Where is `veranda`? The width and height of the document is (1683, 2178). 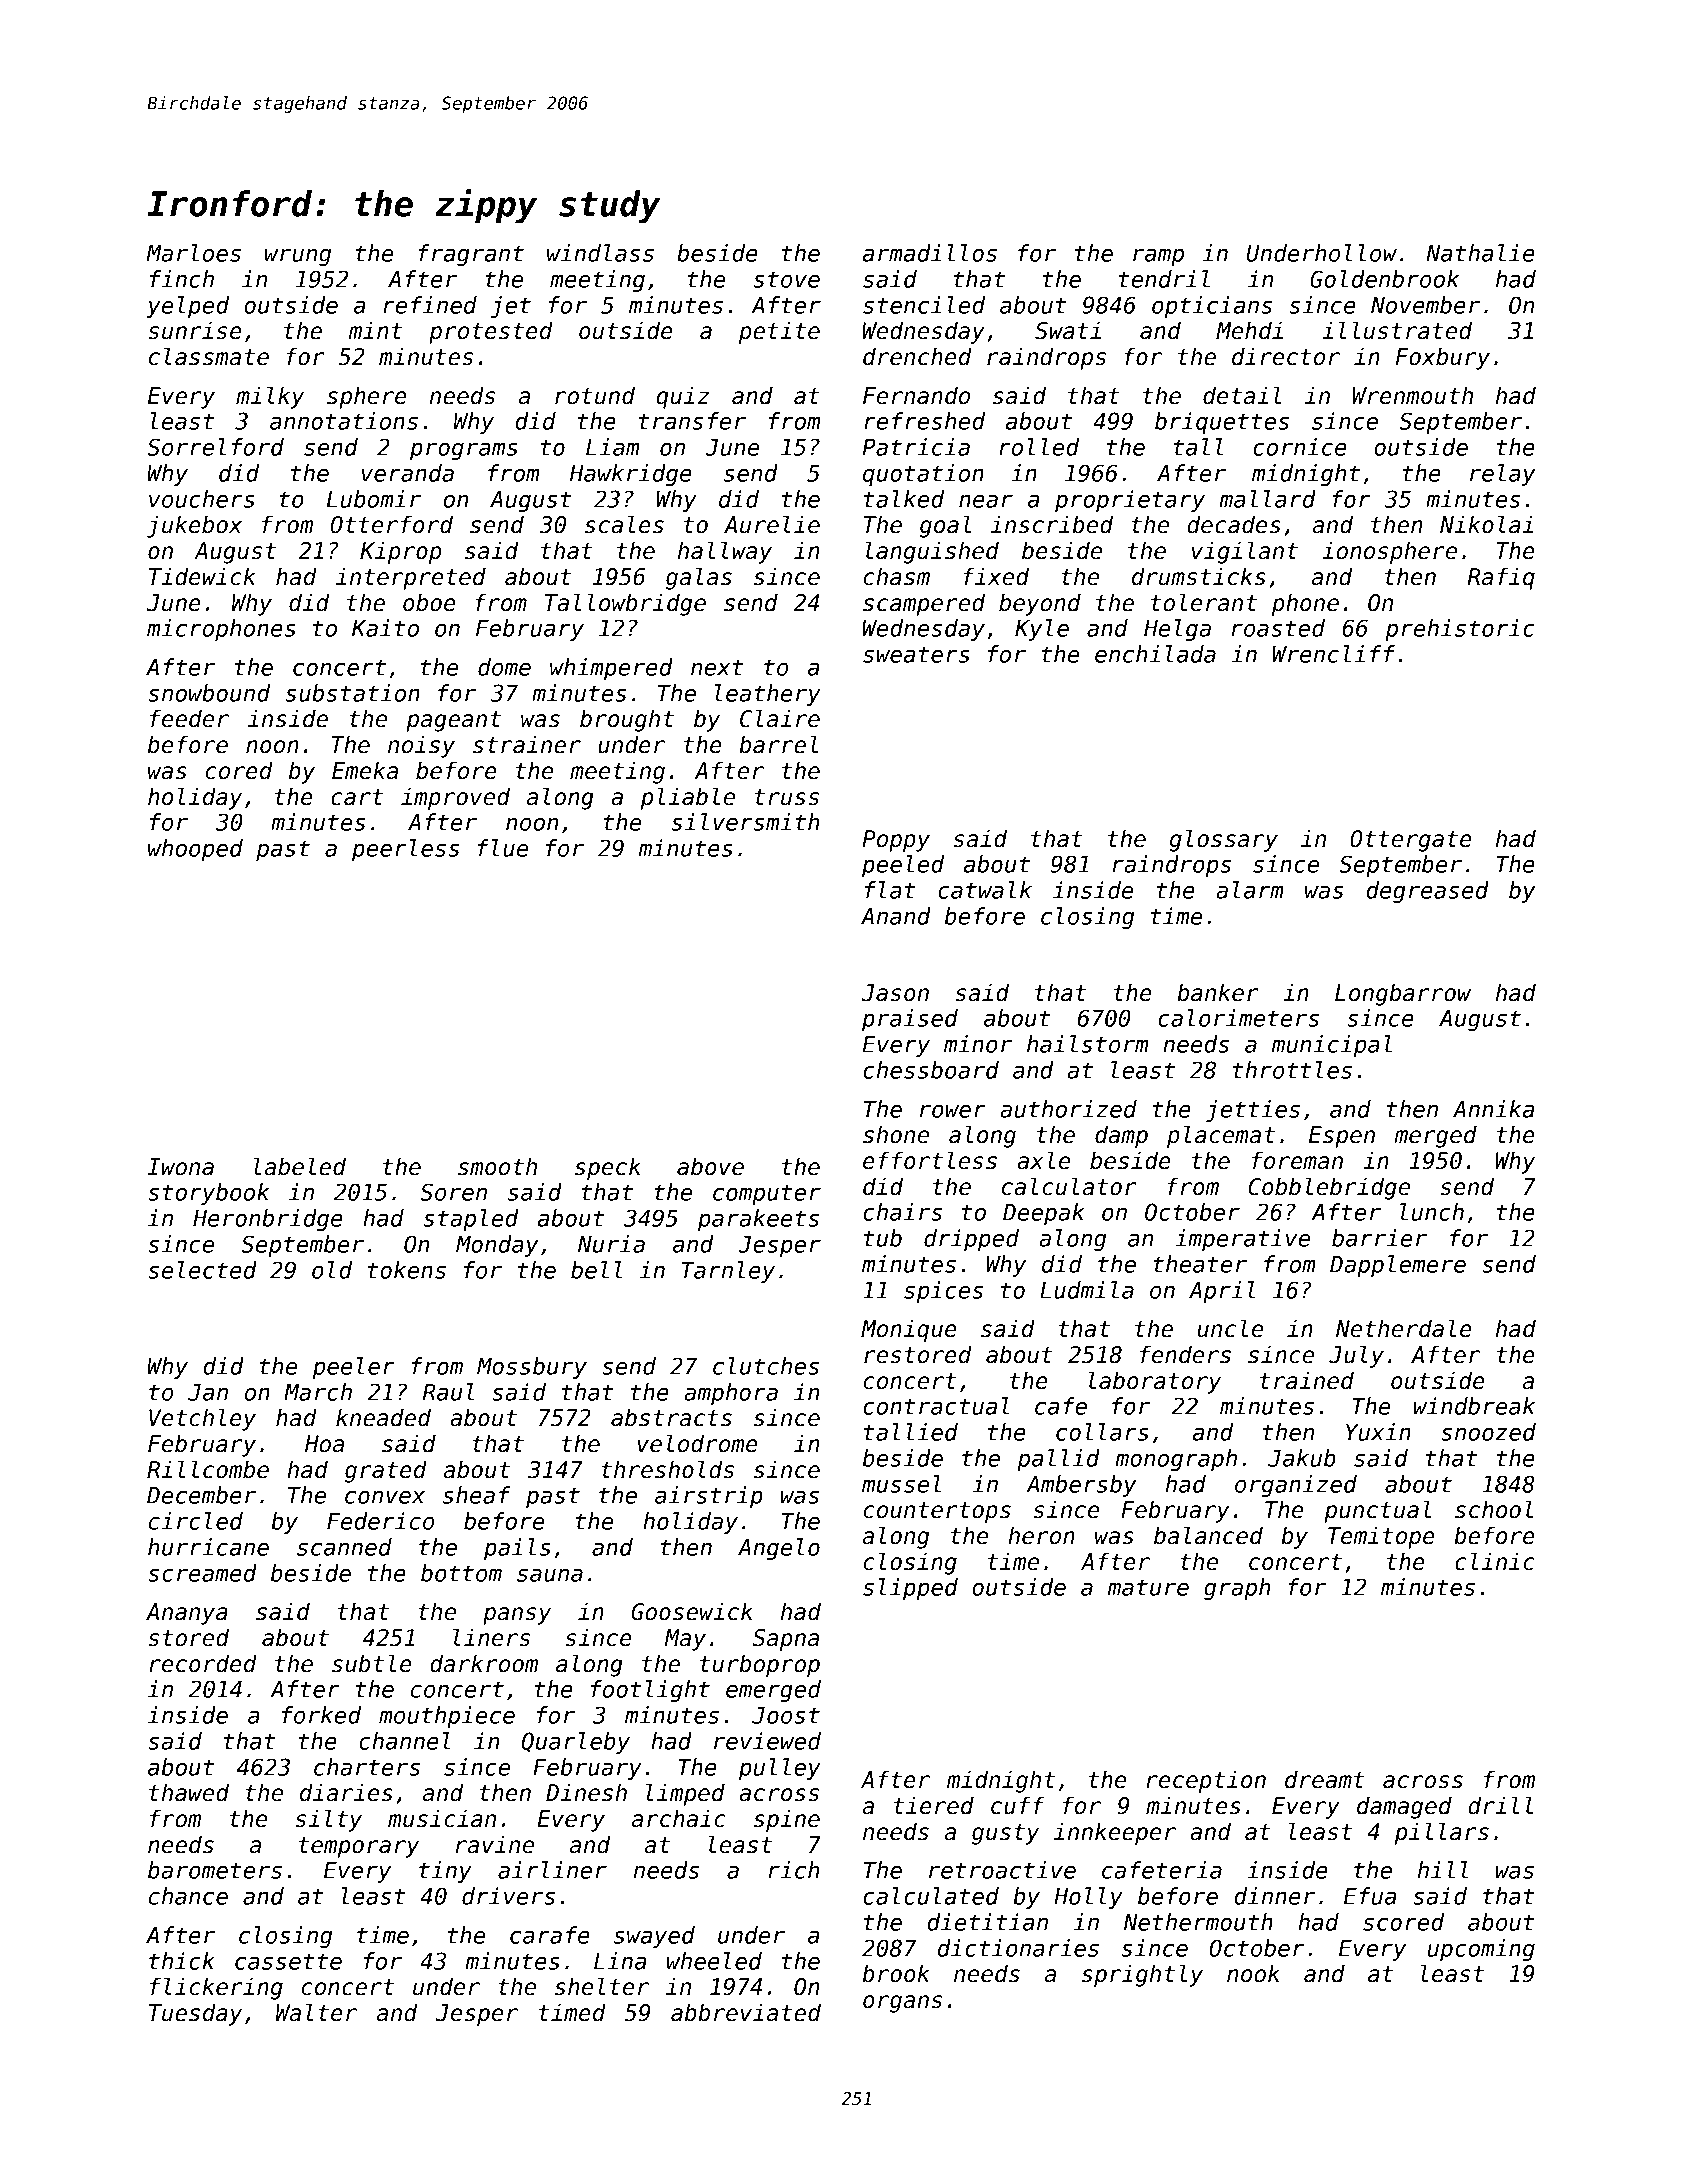 veranda is located at coordinates (408, 473).
